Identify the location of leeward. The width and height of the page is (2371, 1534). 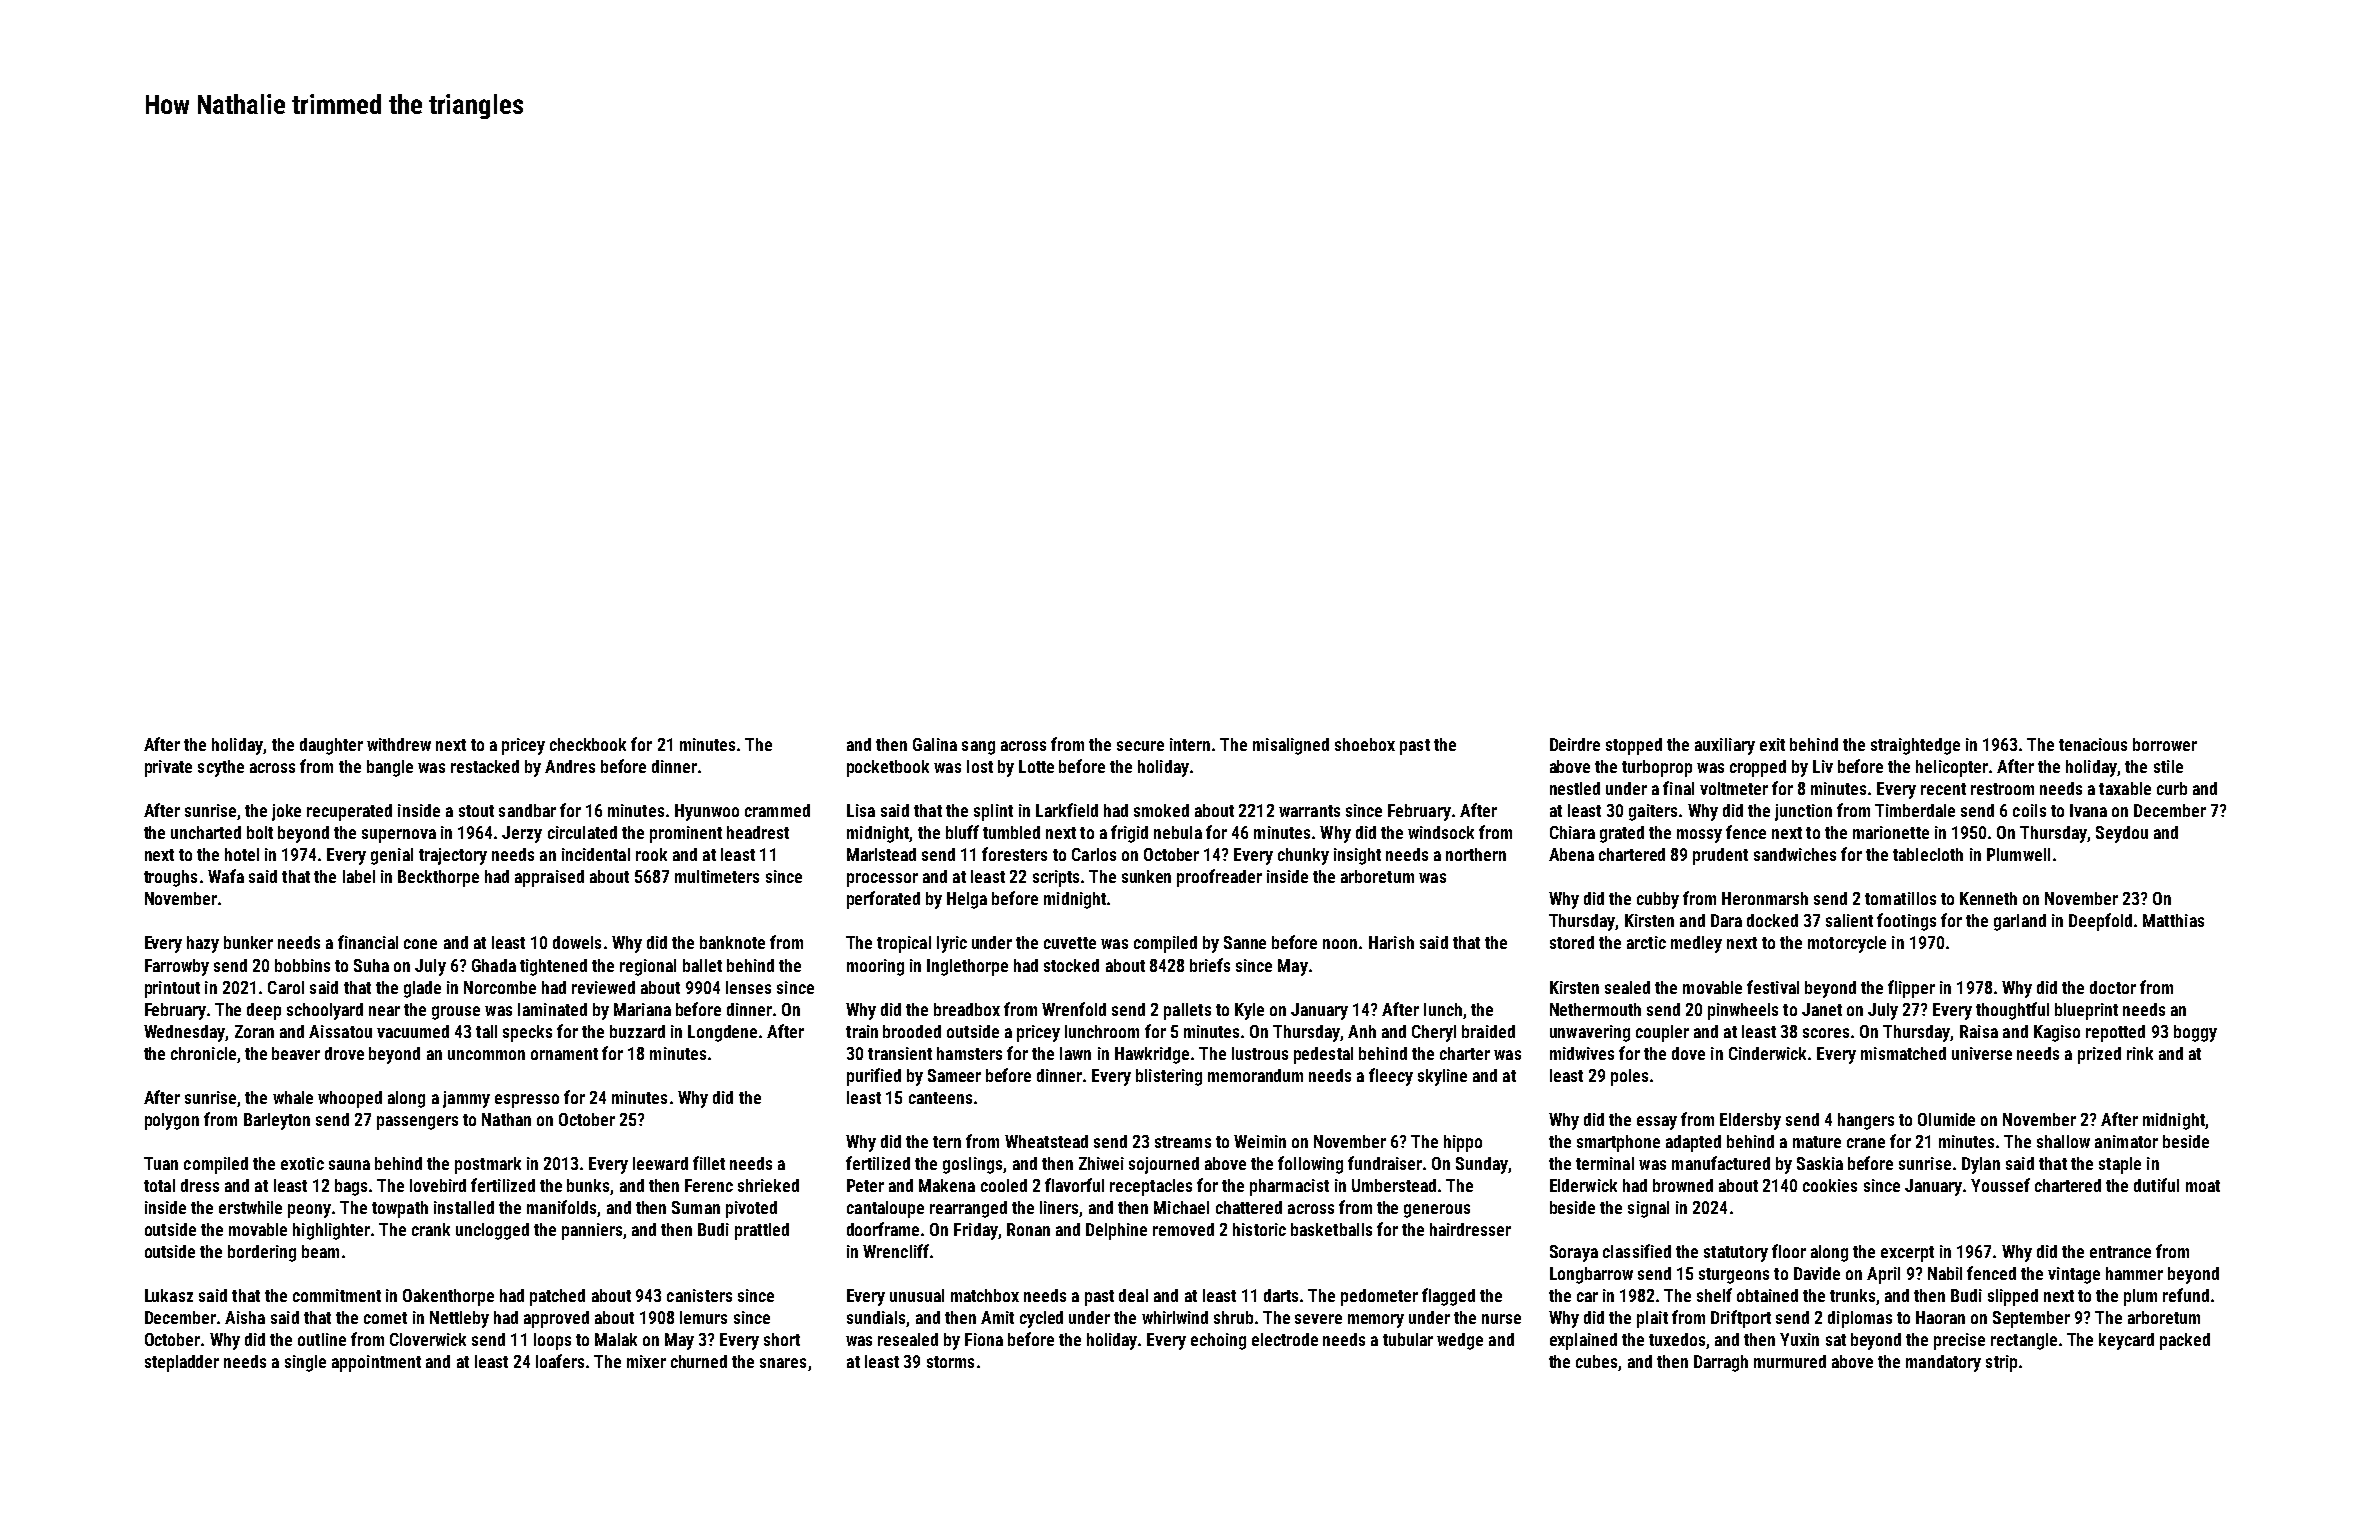
(660, 1163).
